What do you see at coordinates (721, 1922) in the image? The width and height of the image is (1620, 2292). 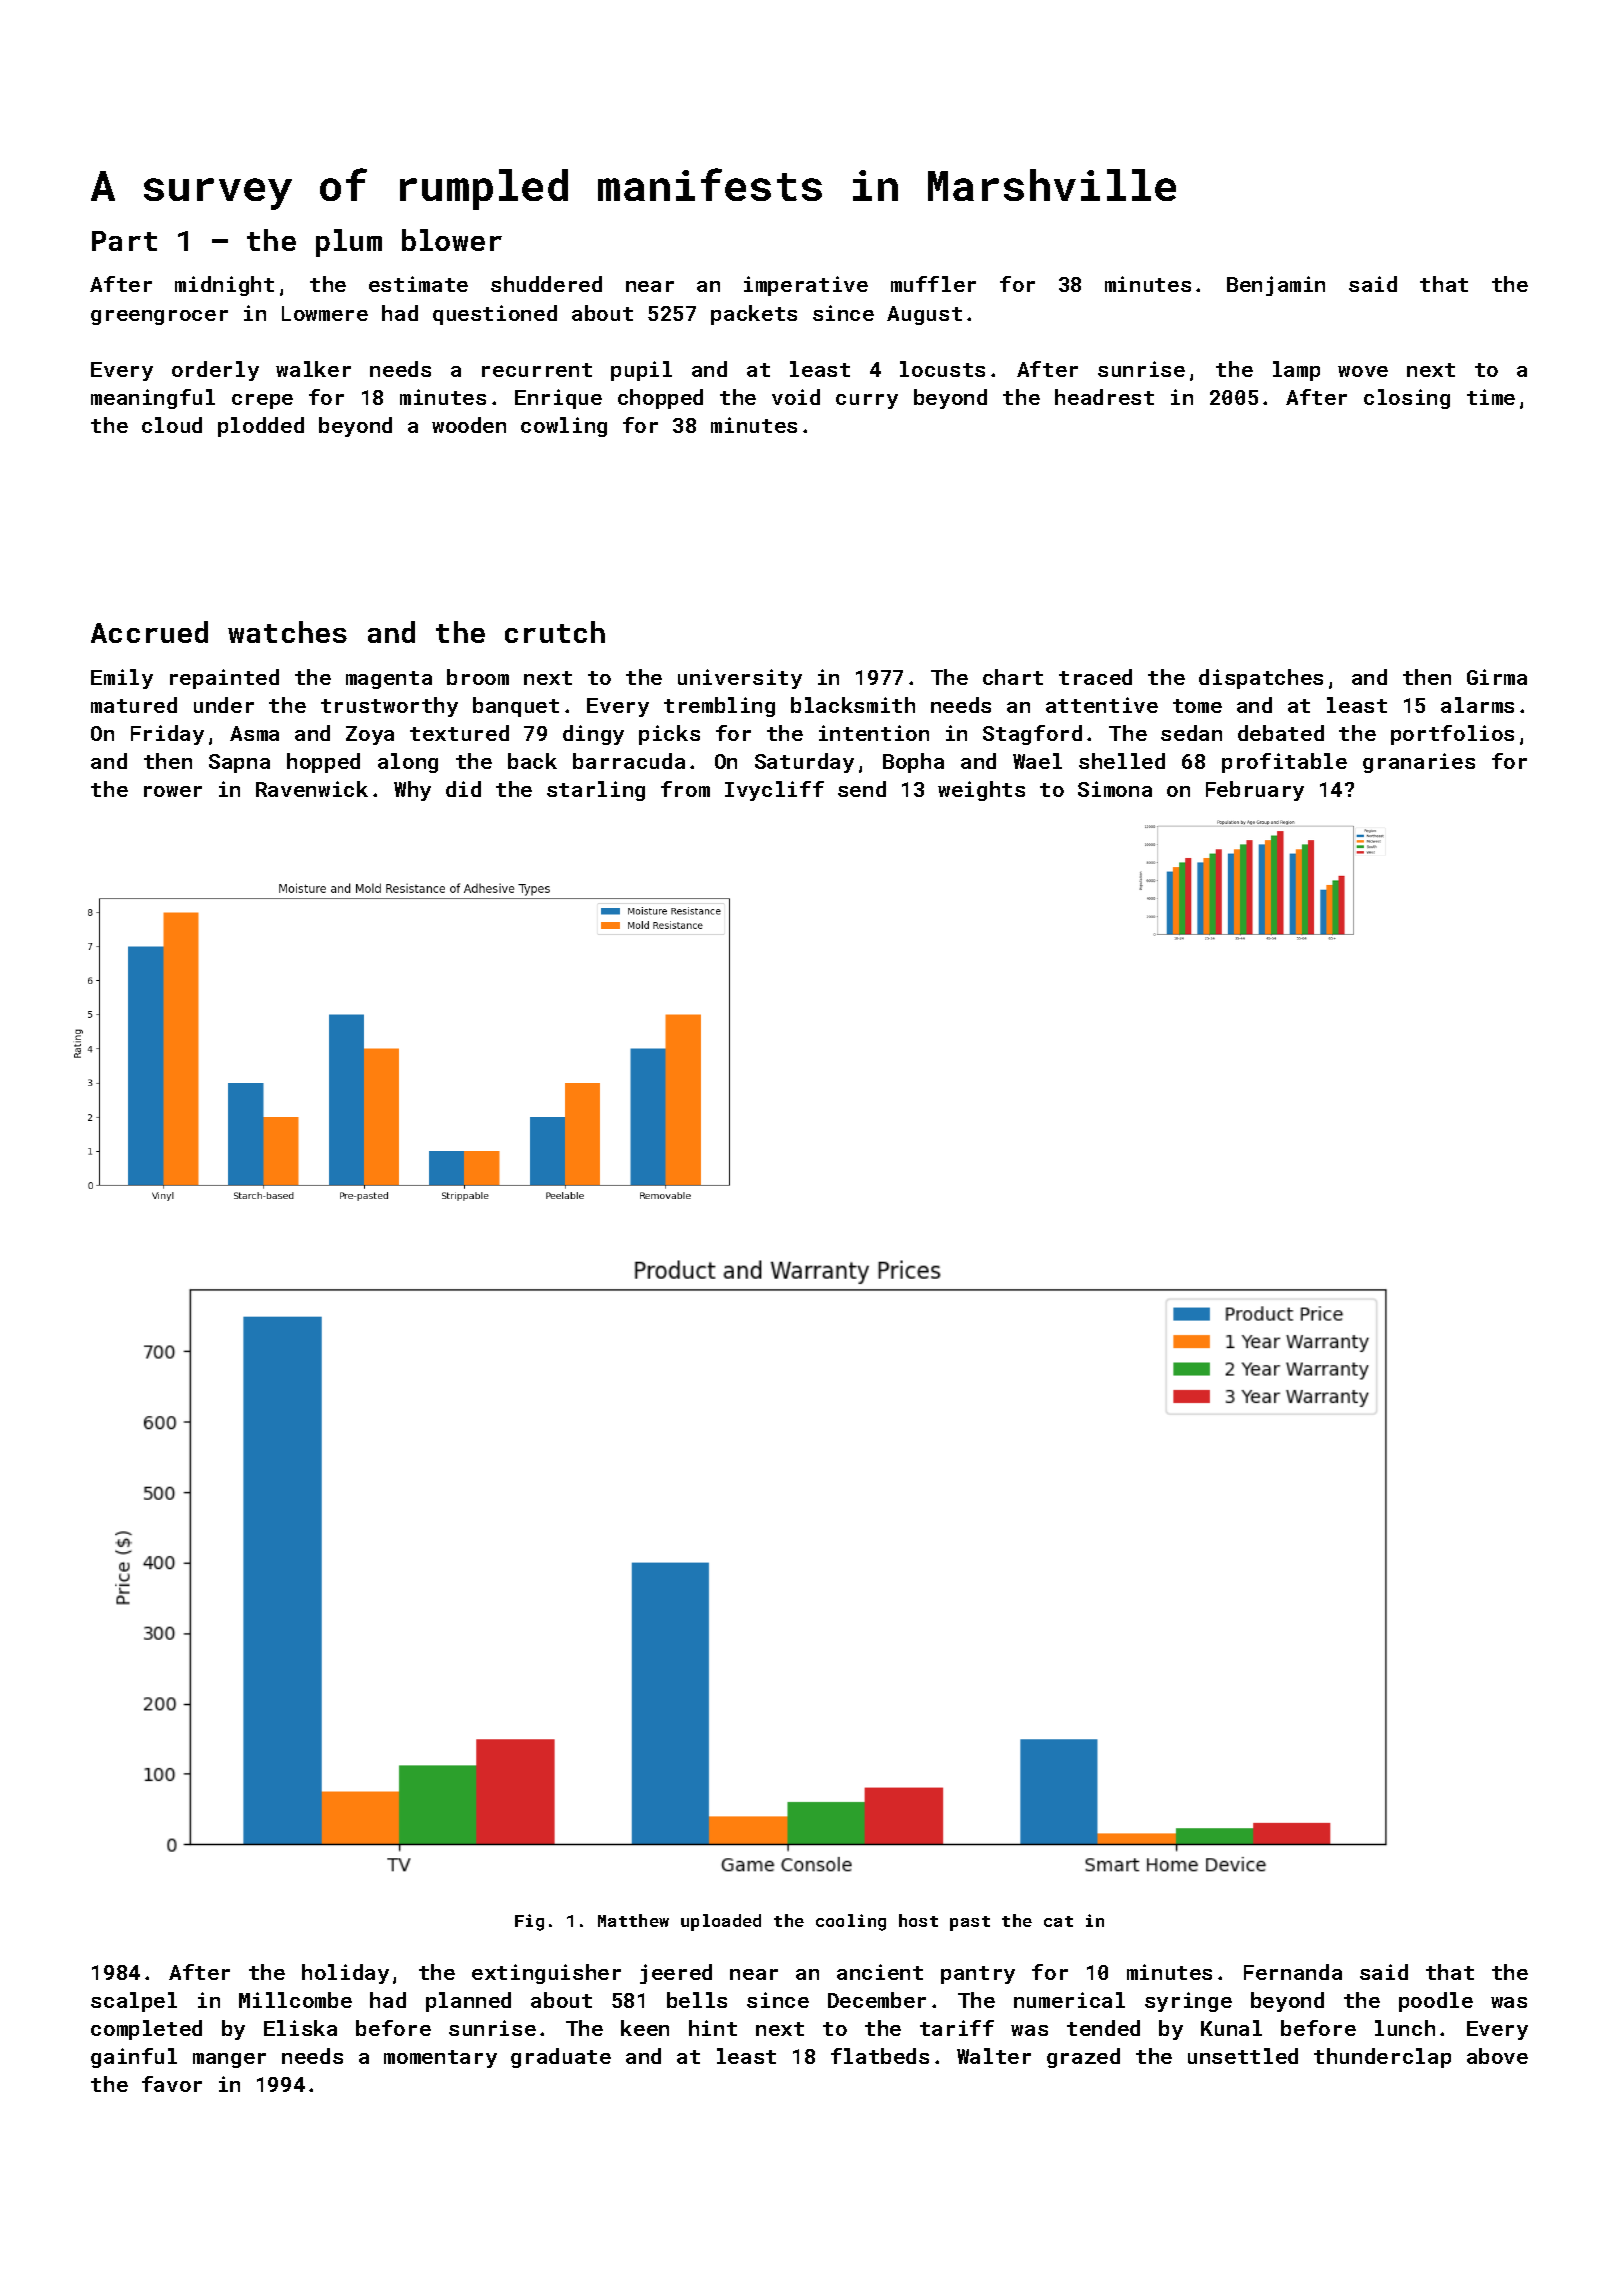 I see `uploaded` at bounding box center [721, 1922].
